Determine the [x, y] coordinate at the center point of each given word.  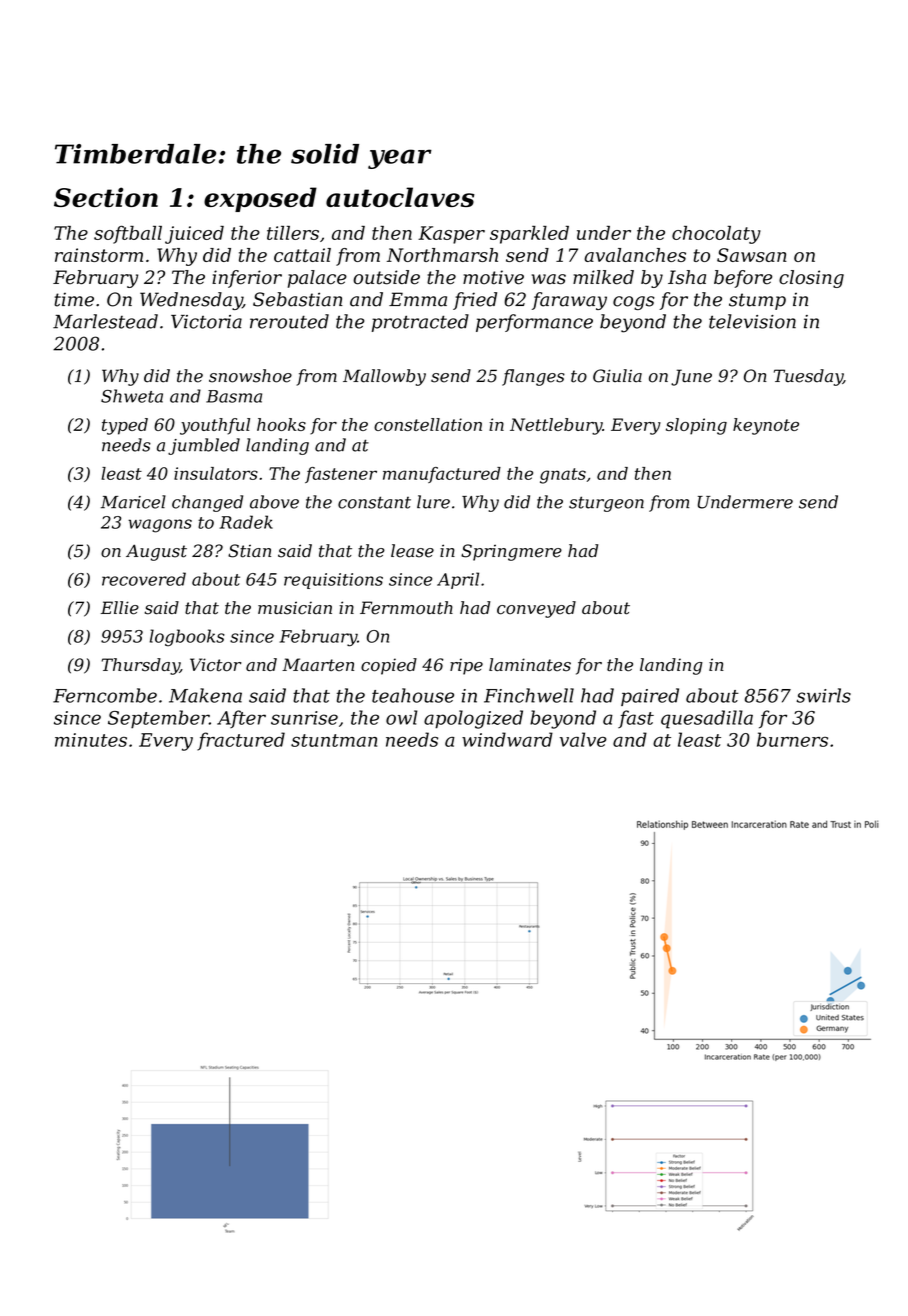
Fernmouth [406, 608]
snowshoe [250, 376]
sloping [696, 426]
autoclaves [400, 197]
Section [106, 197]
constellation [428, 424]
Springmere [511, 552]
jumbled [204, 446]
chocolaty [716, 234]
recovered [144, 579]
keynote [766, 426]
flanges [533, 377]
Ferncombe [105, 695]
